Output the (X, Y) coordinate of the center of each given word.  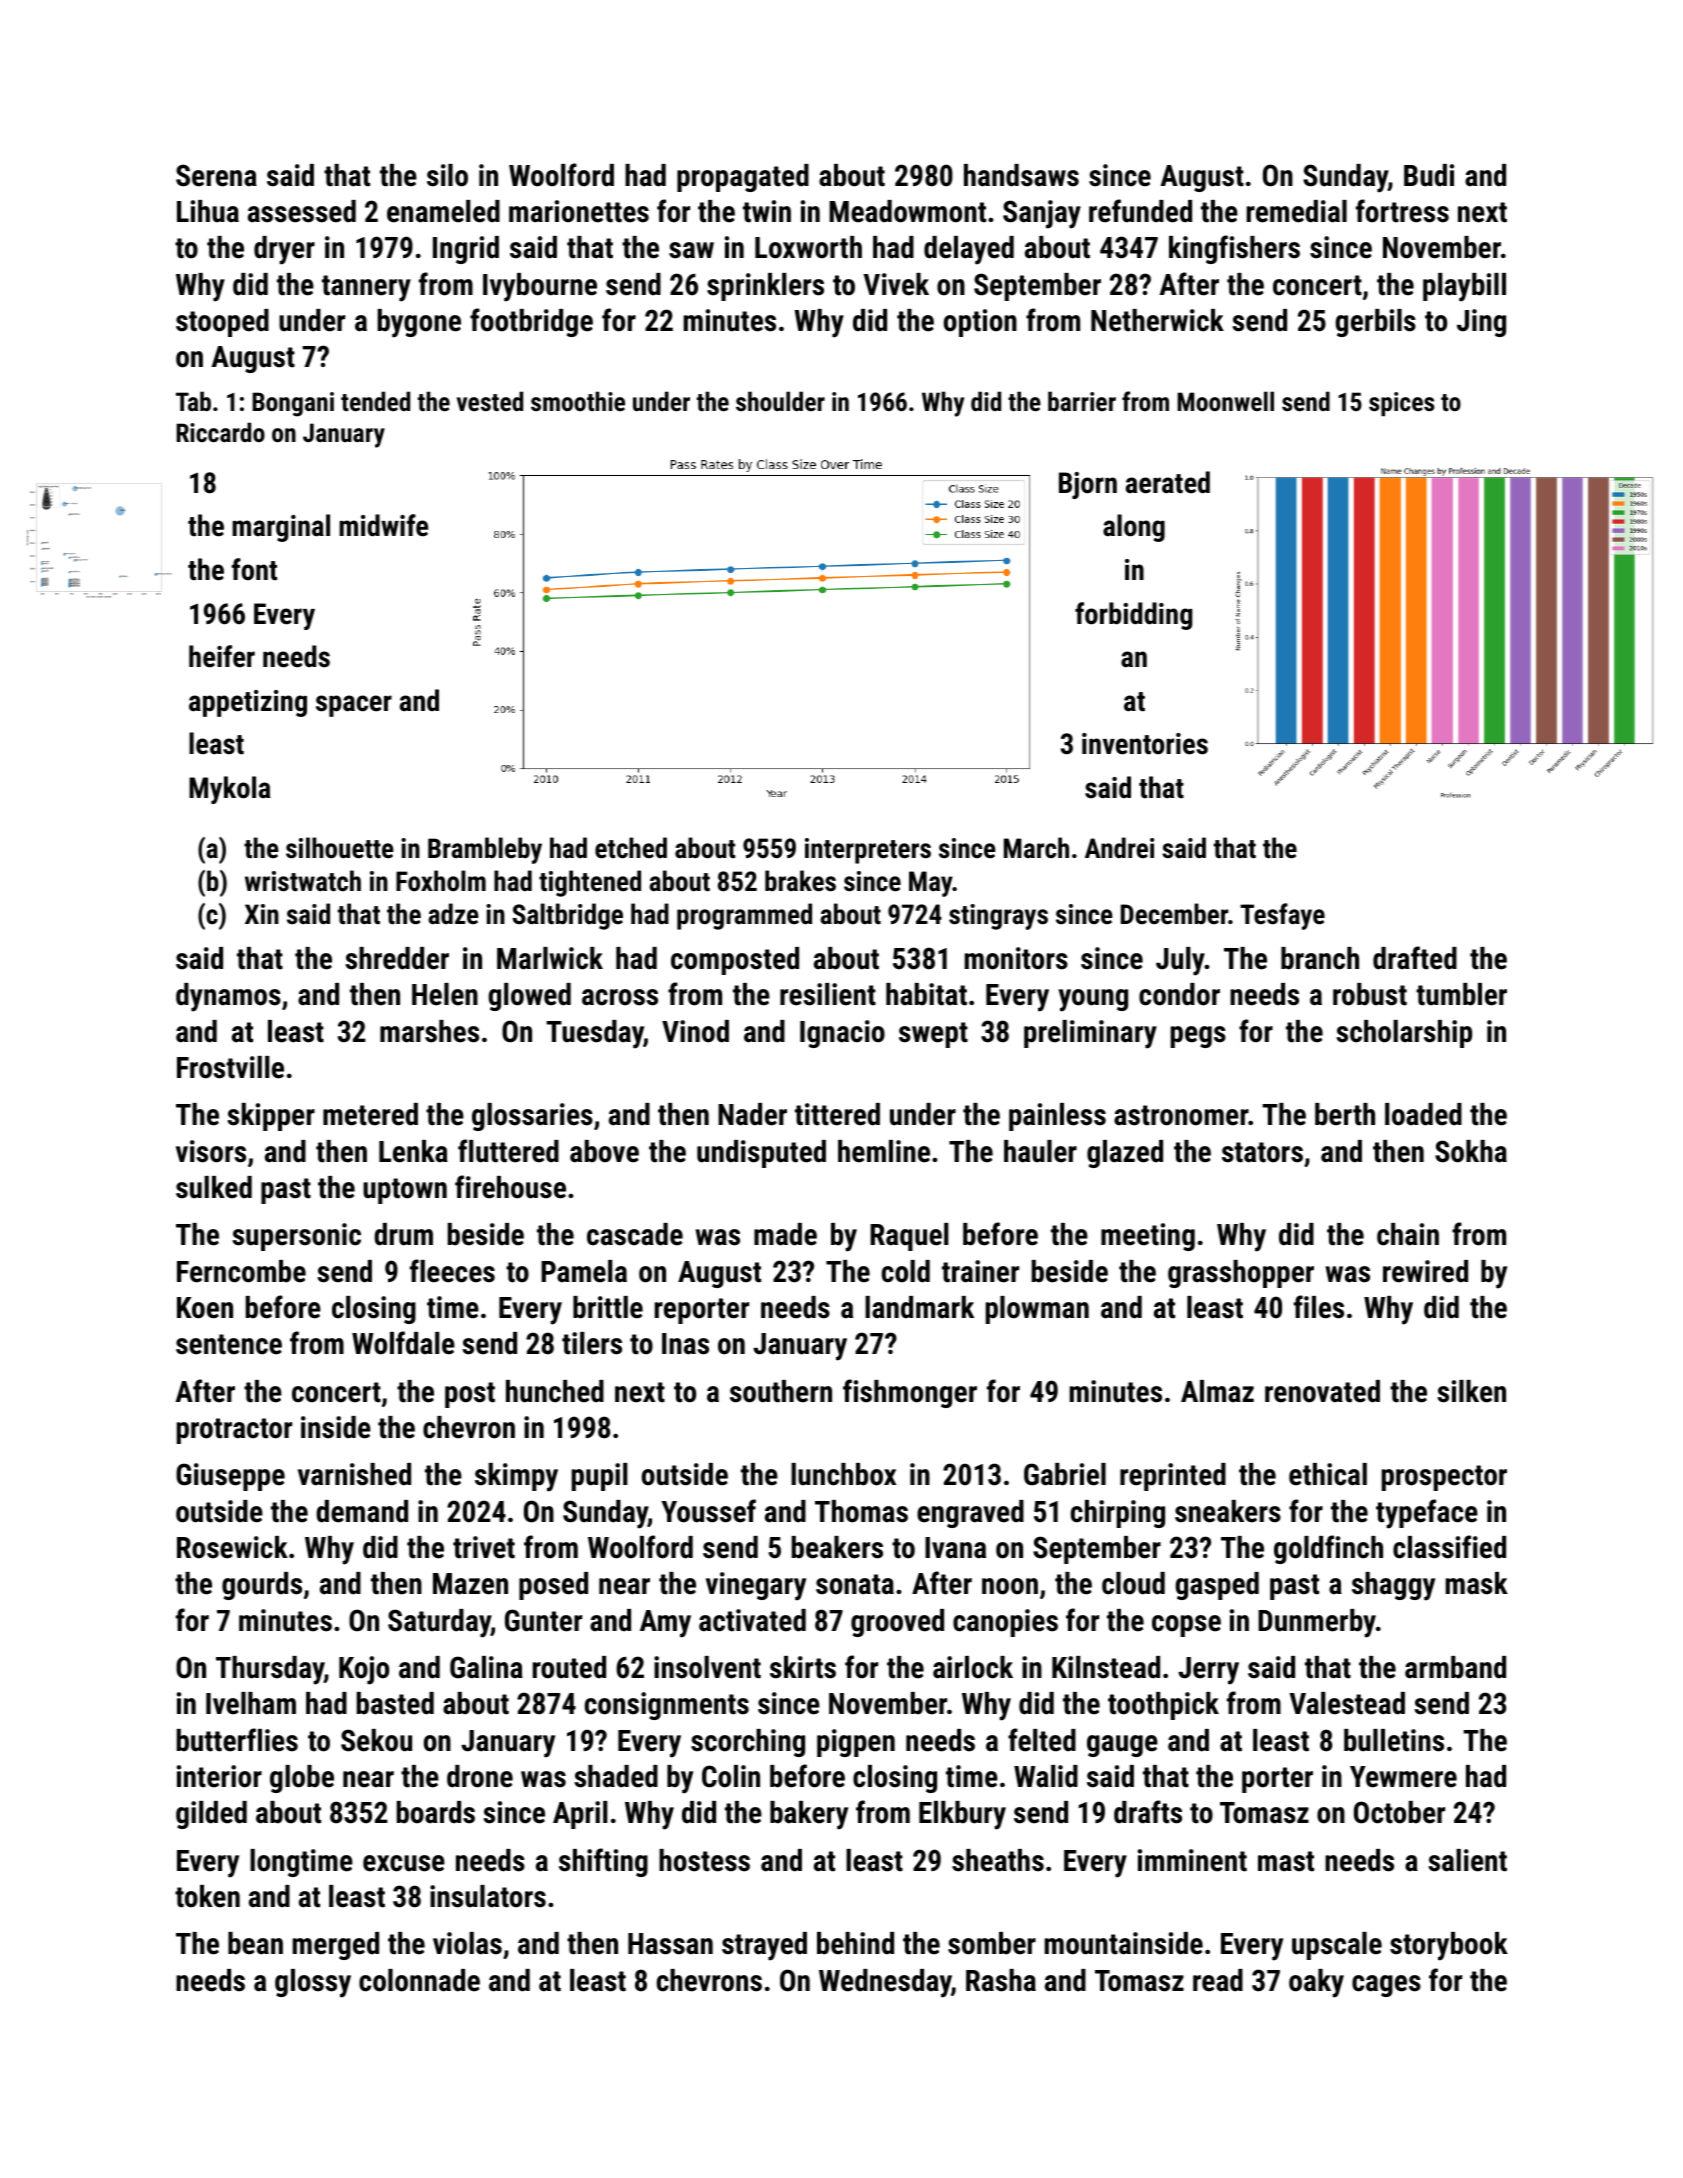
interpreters (868, 851)
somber (992, 1943)
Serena (216, 175)
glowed (529, 997)
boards (436, 1812)
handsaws (1021, 175)
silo (447, 175)
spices (1401, 404)
